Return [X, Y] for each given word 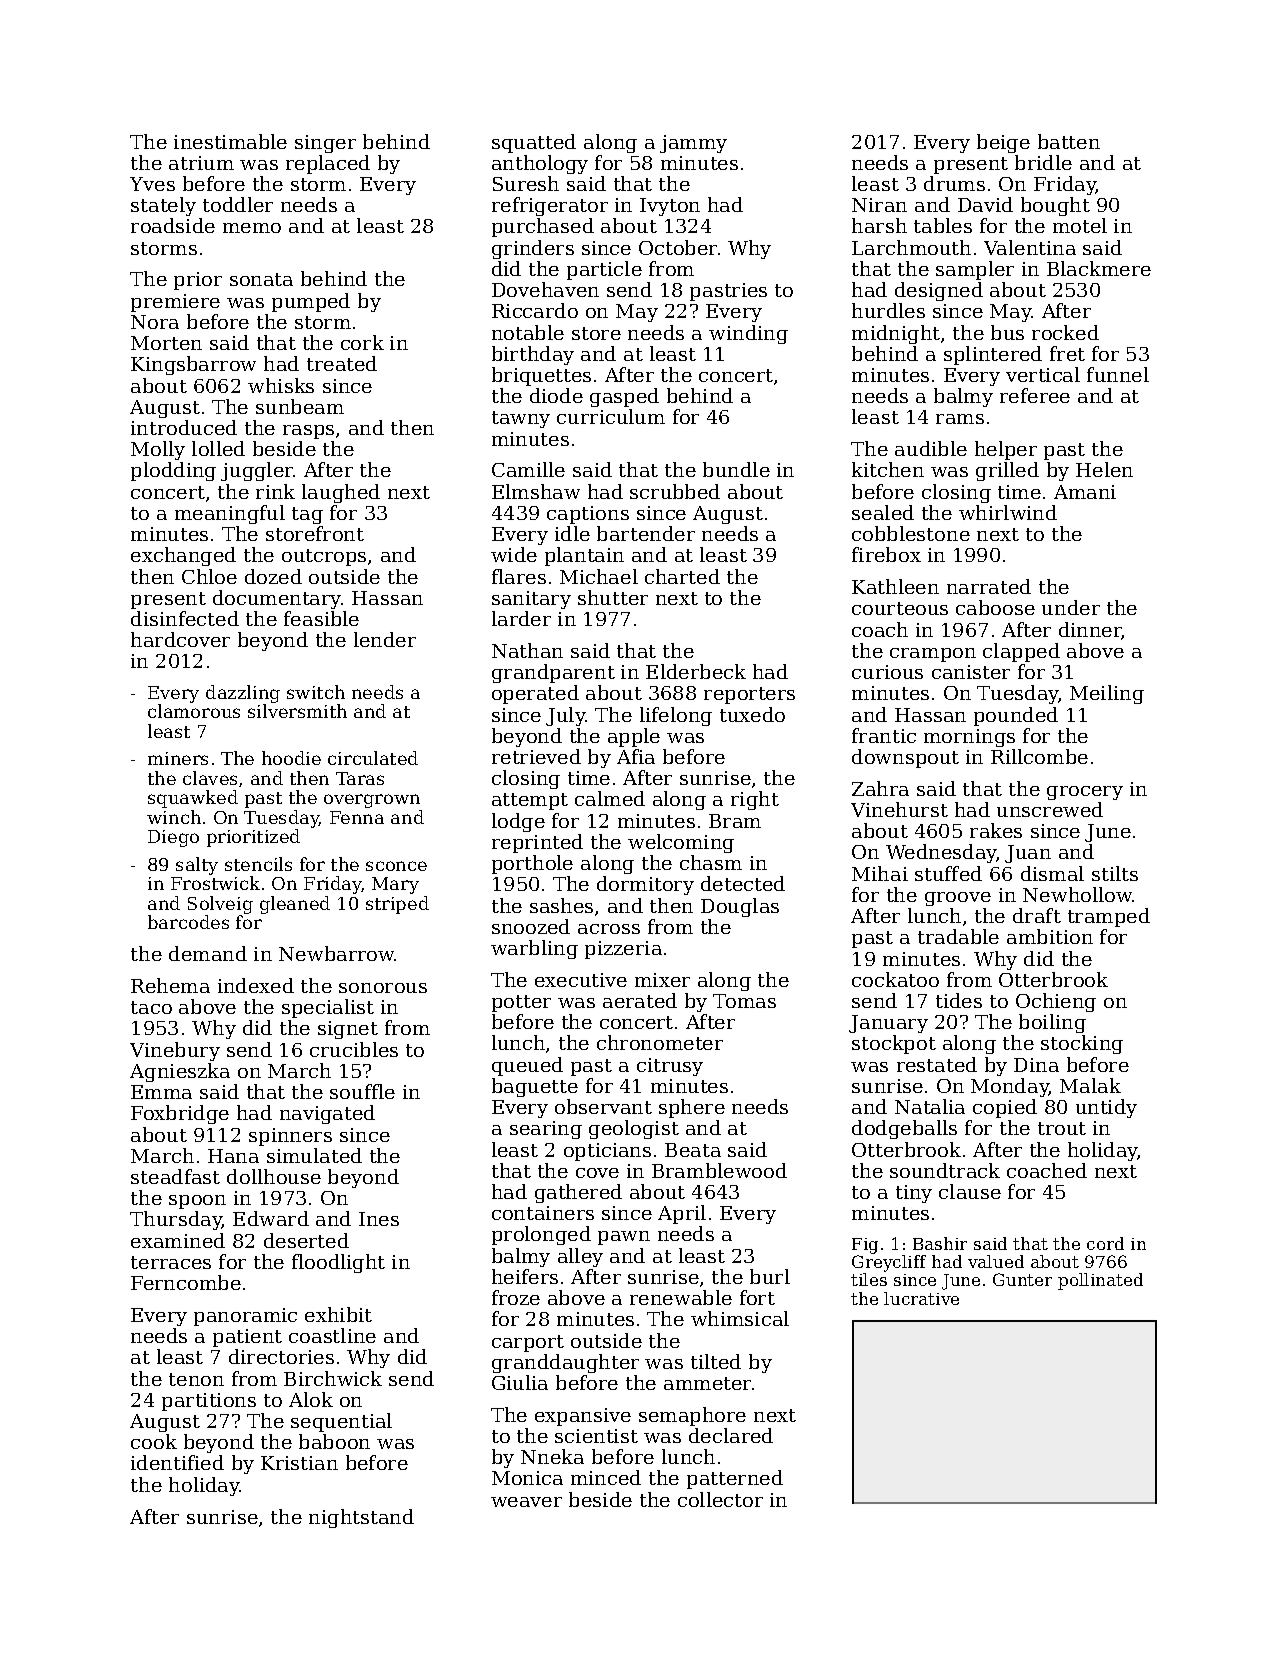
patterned [735, 1479]
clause [970, 1191]
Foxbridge [180, 1114]
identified [177, 1462]
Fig [865, 1246]
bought [1055, 206]
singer [325, 144]
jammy [693, 144]
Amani [1085, 492]
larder [521, 618]
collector [720, 1499]
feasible [321, 618]
